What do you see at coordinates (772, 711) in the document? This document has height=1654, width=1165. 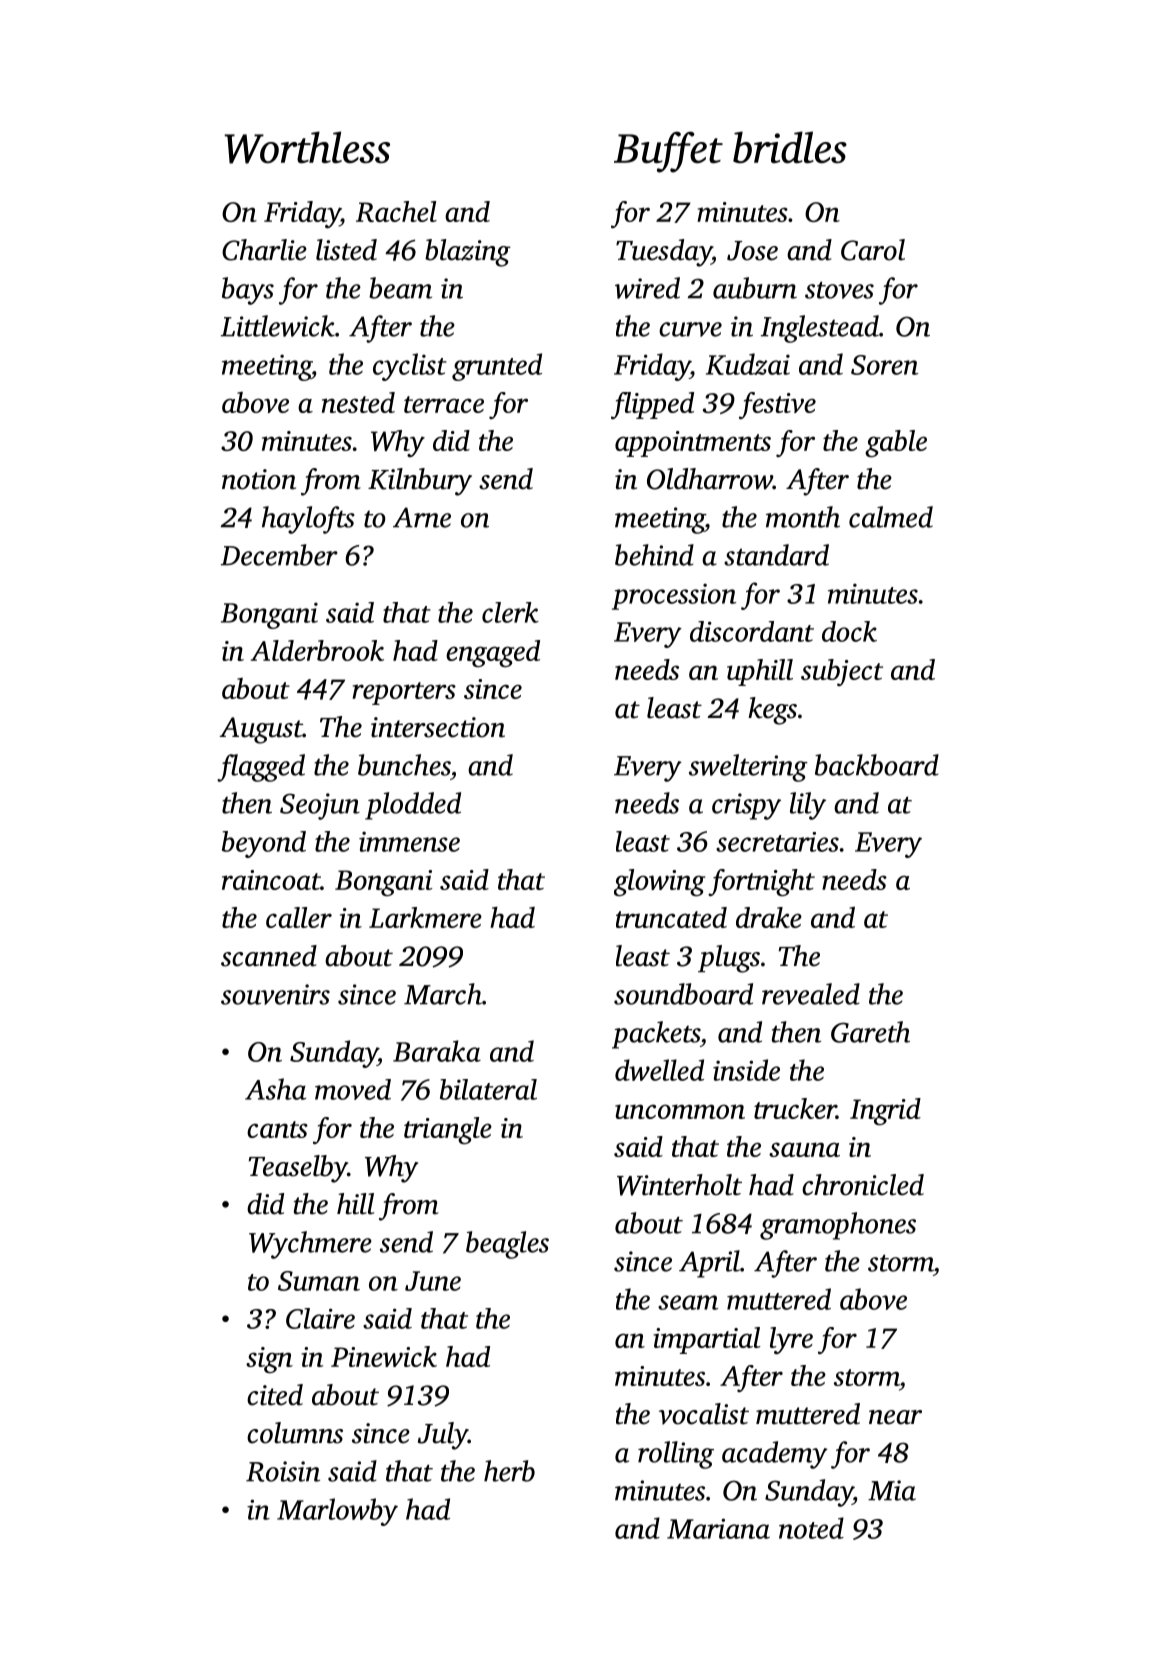 I see `kegs` at bounding box center [772, 711].
